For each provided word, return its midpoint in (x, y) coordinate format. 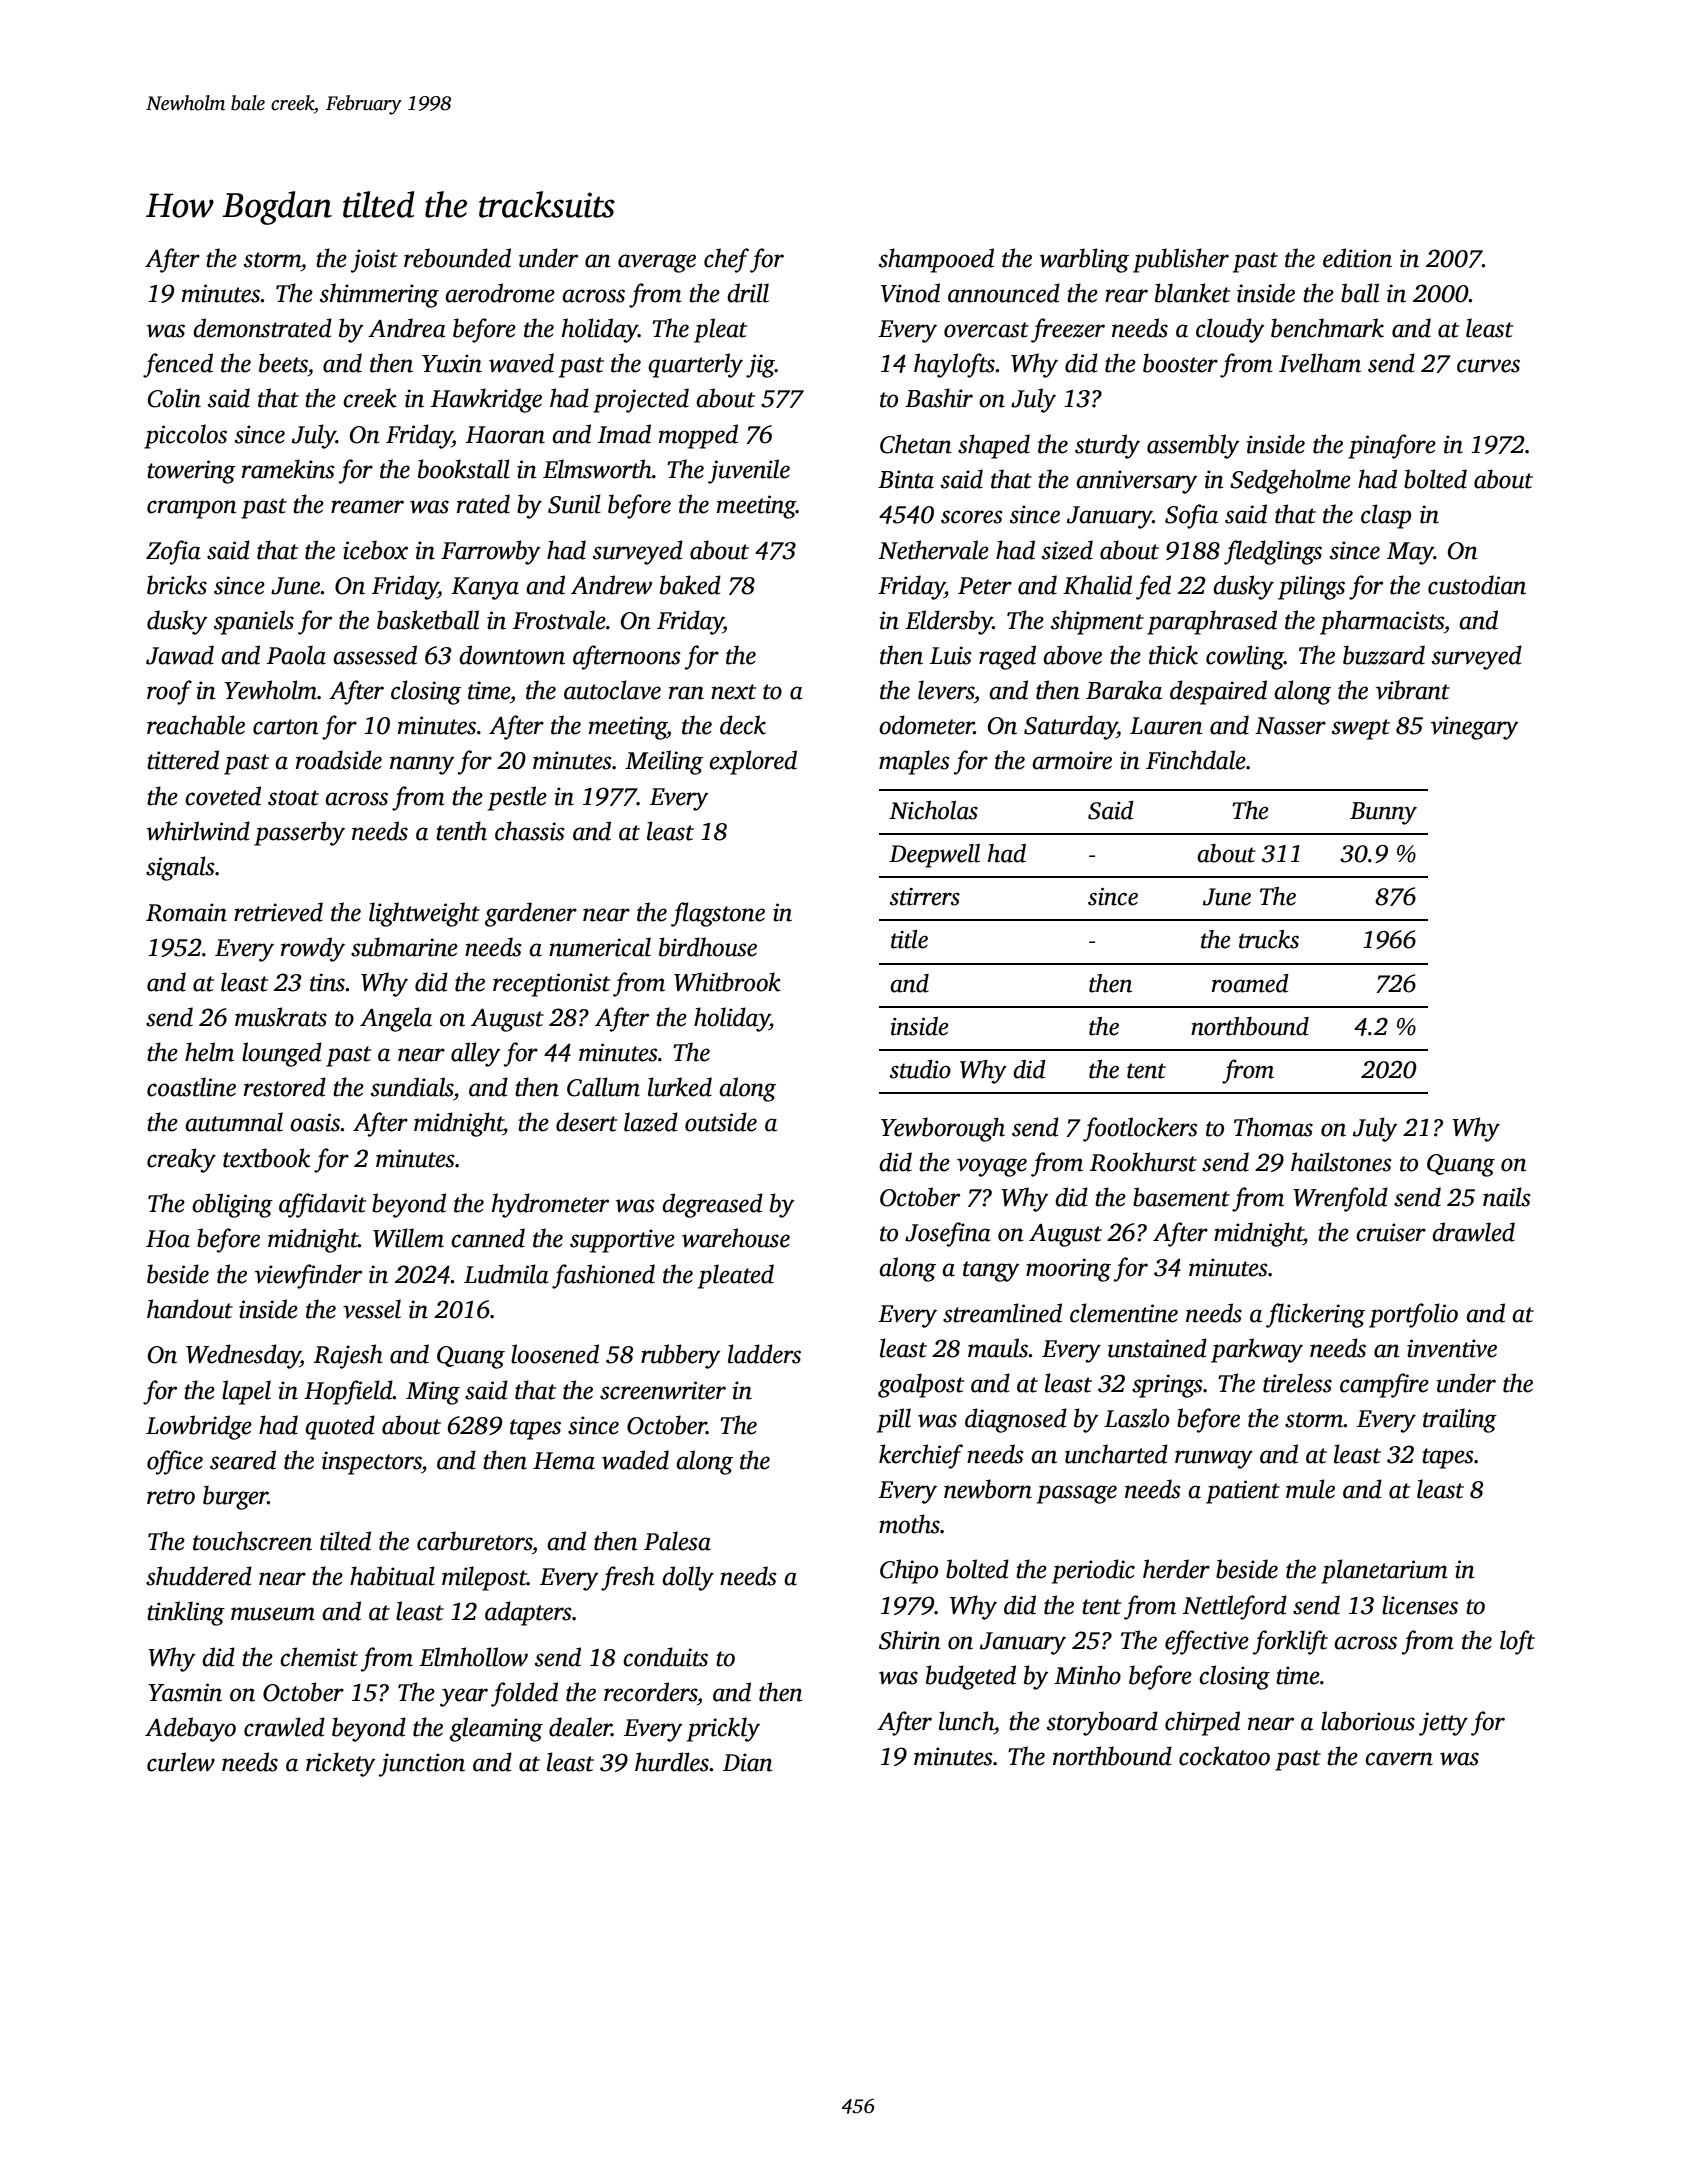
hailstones (1341, 1162)
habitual (392, 1576)
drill (748, 293)
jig (760, 366)
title (909, 939)
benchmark (1327, 328)
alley (476, 1054)
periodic (1093, 1571)
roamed (1250, 983)
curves (1488, 366)
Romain (186, 912)
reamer (367, 507)
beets (283, 363)
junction (422, 1765)
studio (920, 1069)
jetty (1443, 1724)
